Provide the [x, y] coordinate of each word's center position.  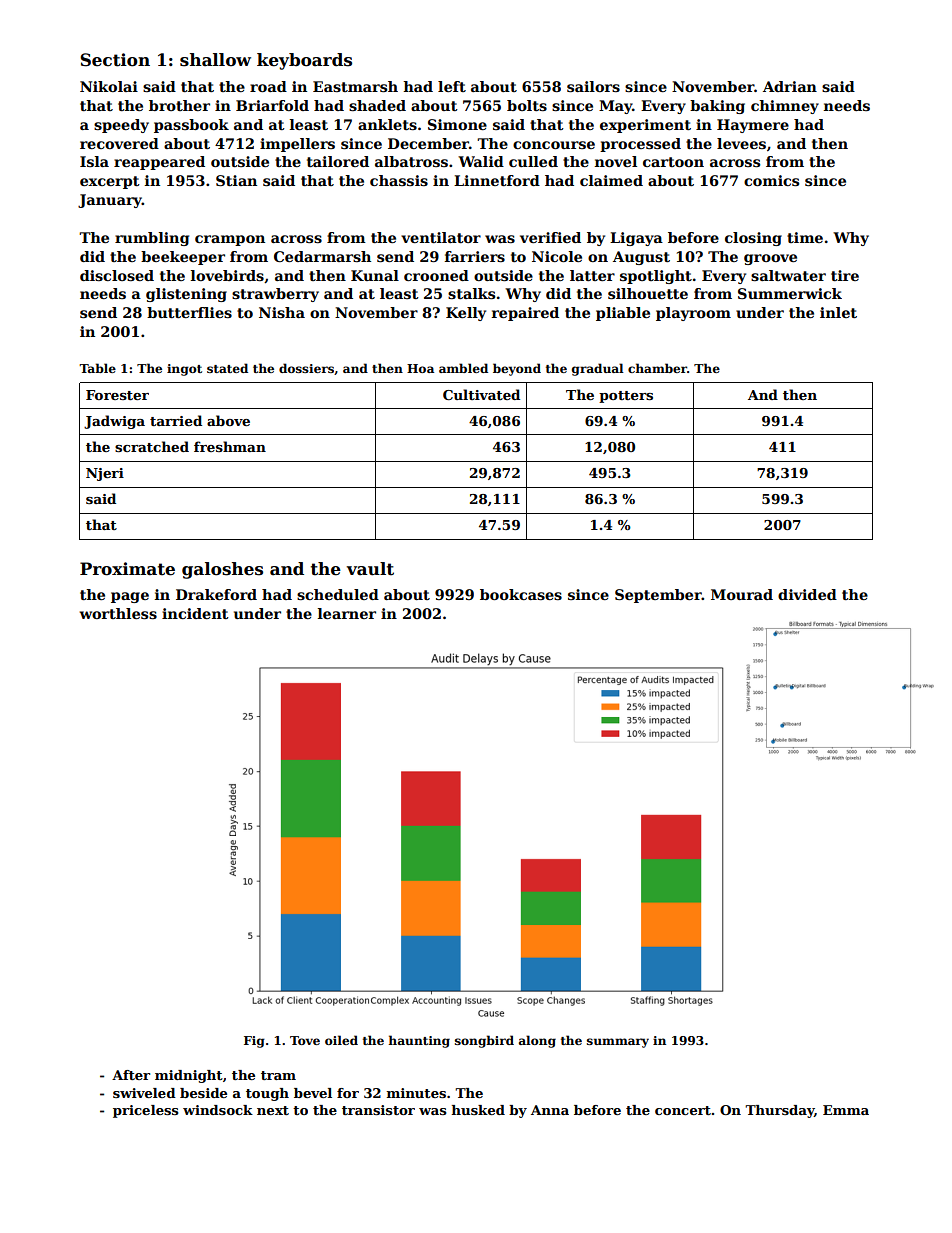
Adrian [790, 86]
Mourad [742, 594]
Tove [305, 1040]
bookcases [521, 594]
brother [179, 105]
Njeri [105, 474]
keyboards [304, 61]
